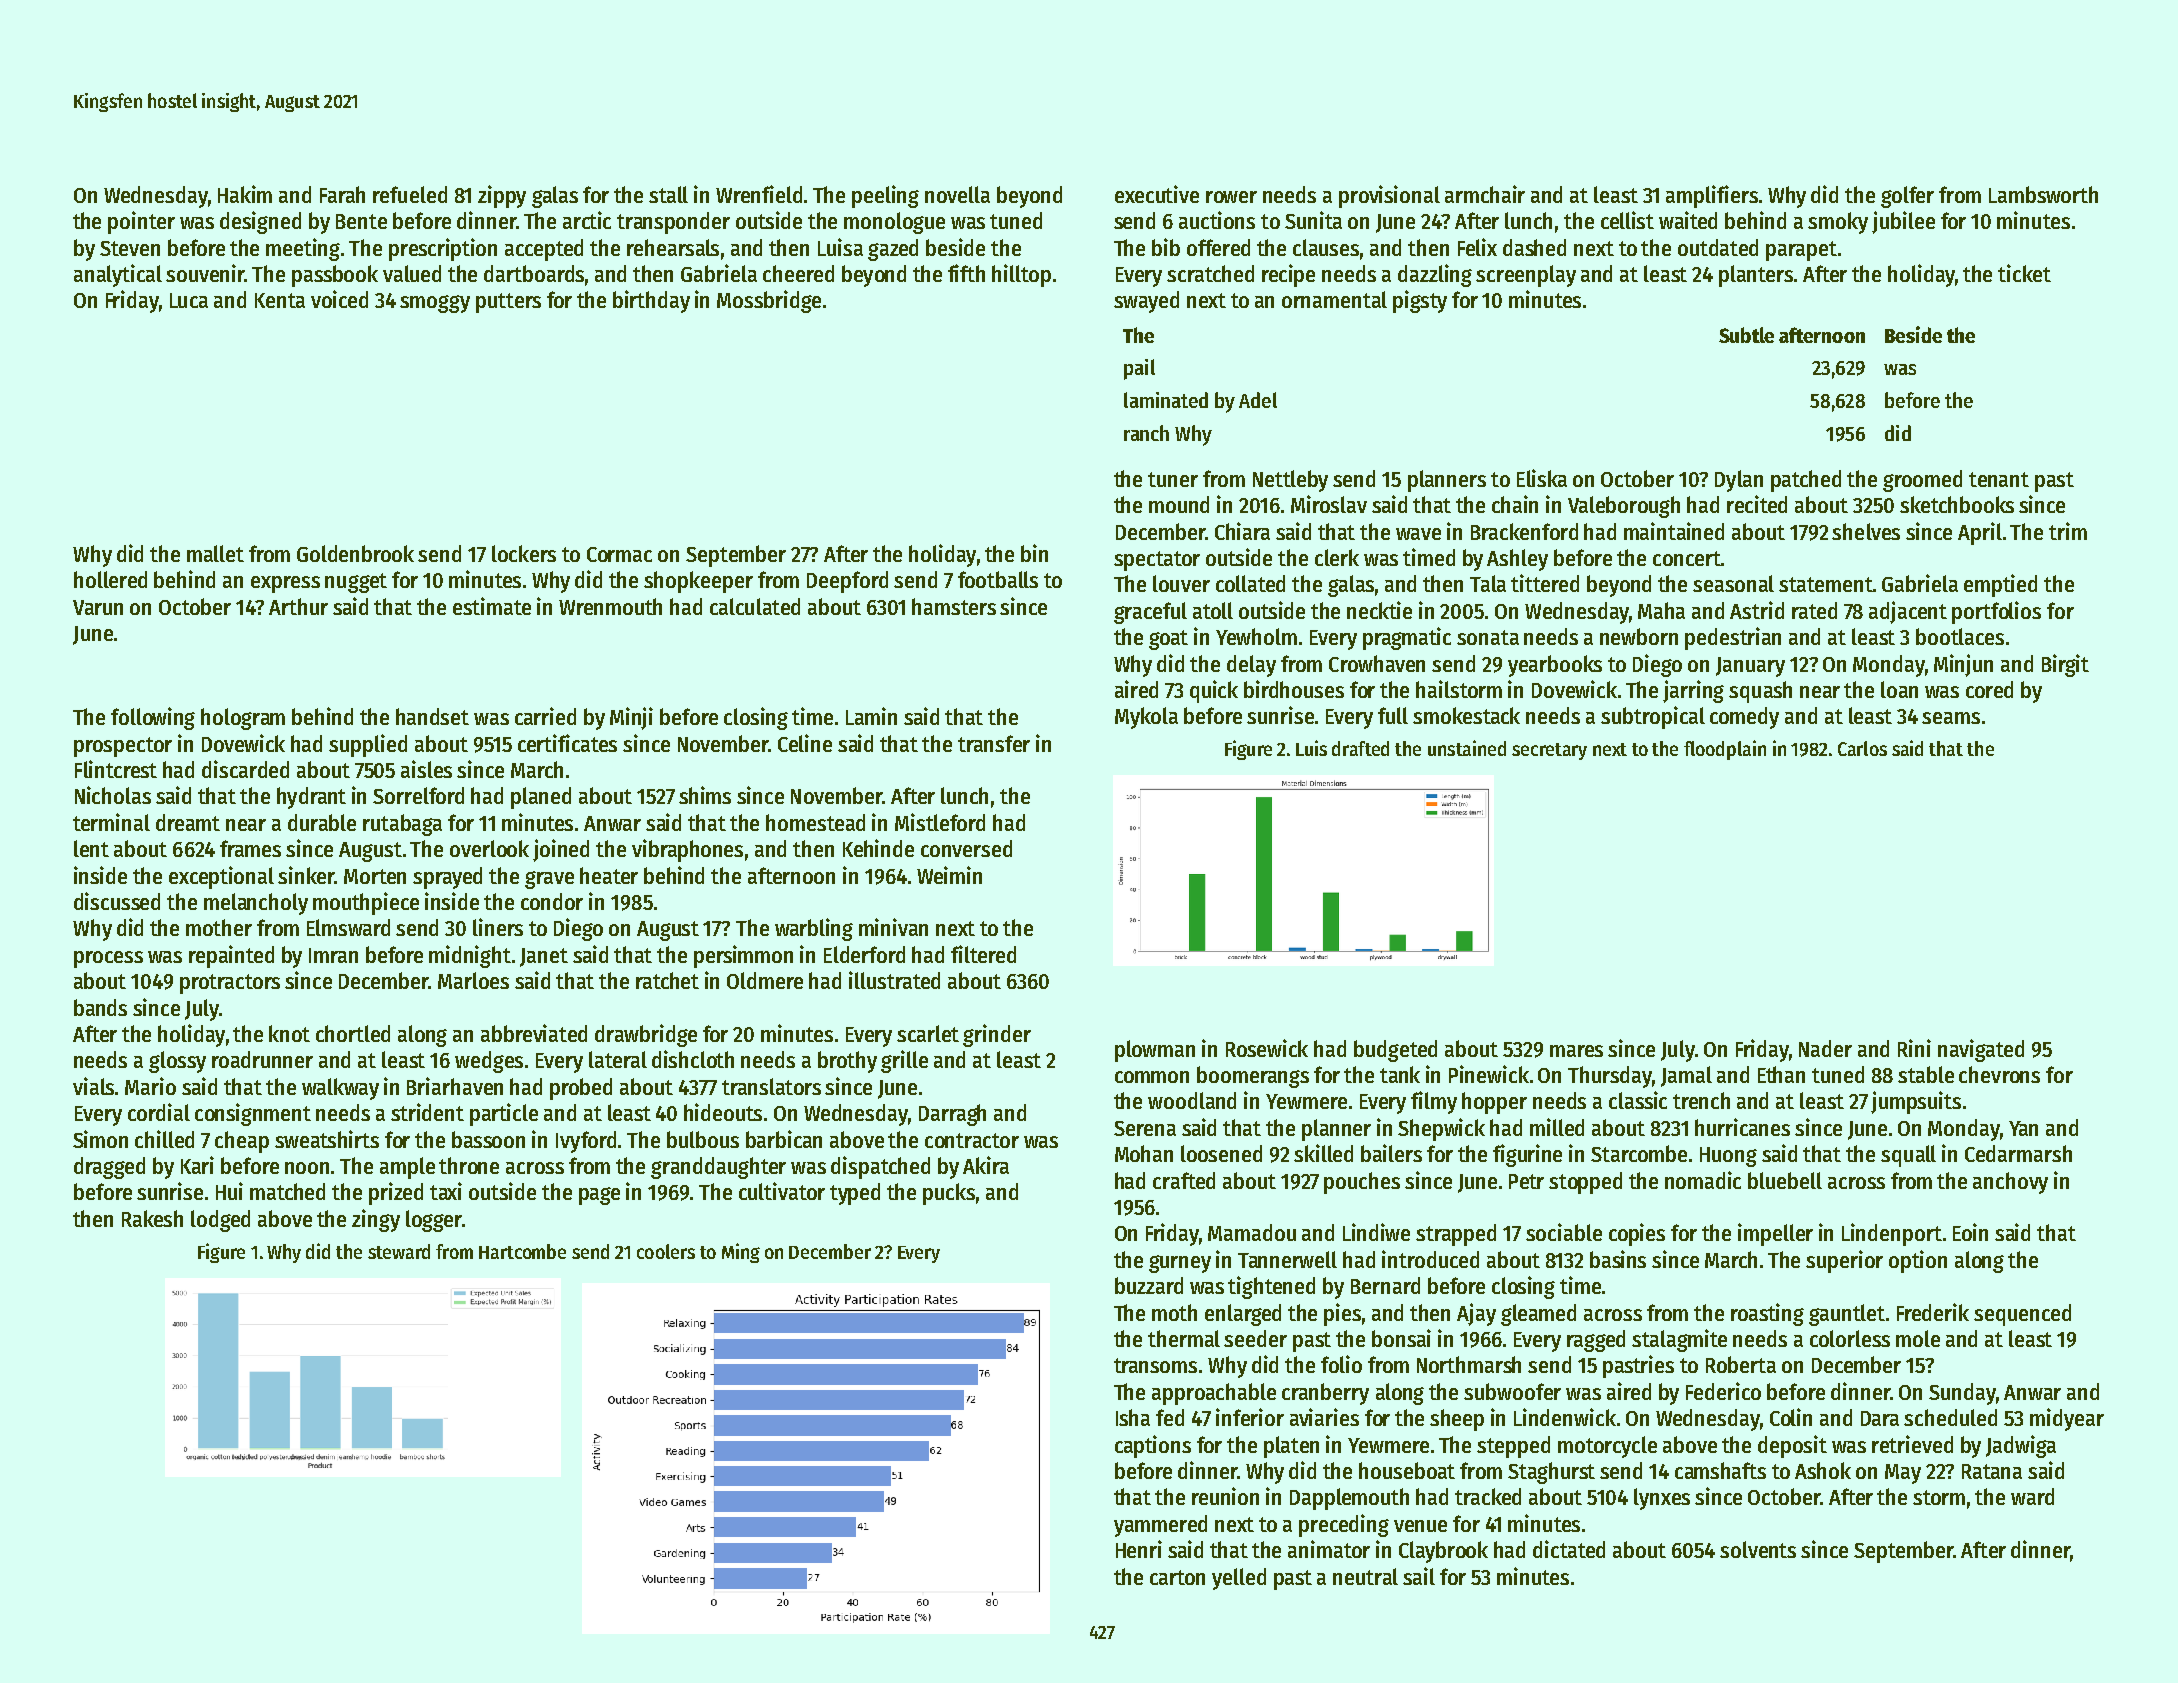 The width and height of the page is (2178, 1683). What do you see at coordinates (1951, 718) in the page?
I see `seams` at bounding box center [1951, 718].
